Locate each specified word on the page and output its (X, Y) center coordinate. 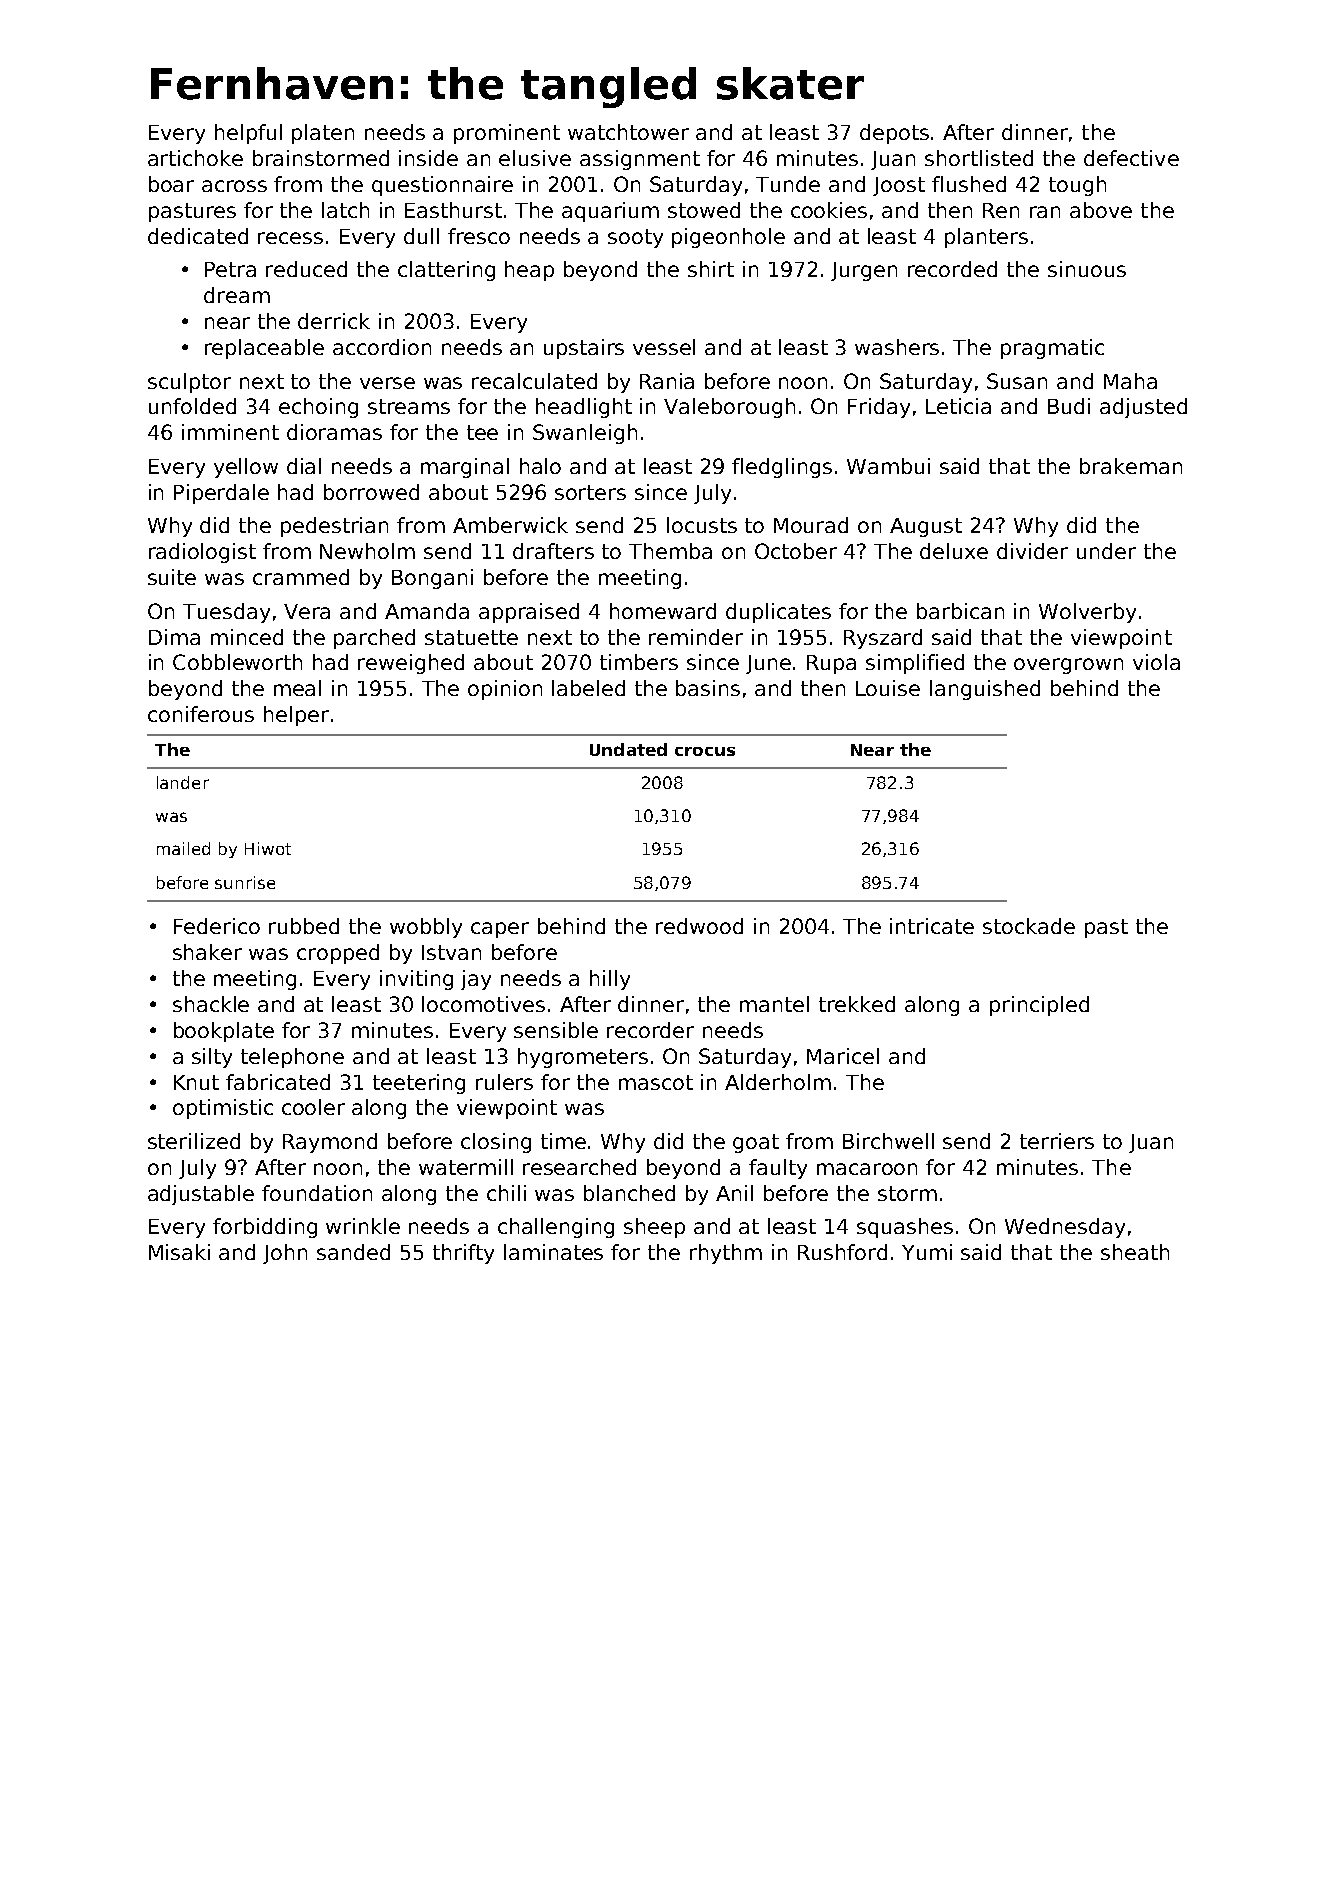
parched (374, 639)
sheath (1135, 1252)
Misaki (179, 1252)
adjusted (1143, 408)
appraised (529, 613)
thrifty (463, 1254)
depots (894, 134)
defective (1131, 158)
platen (323, 134)
